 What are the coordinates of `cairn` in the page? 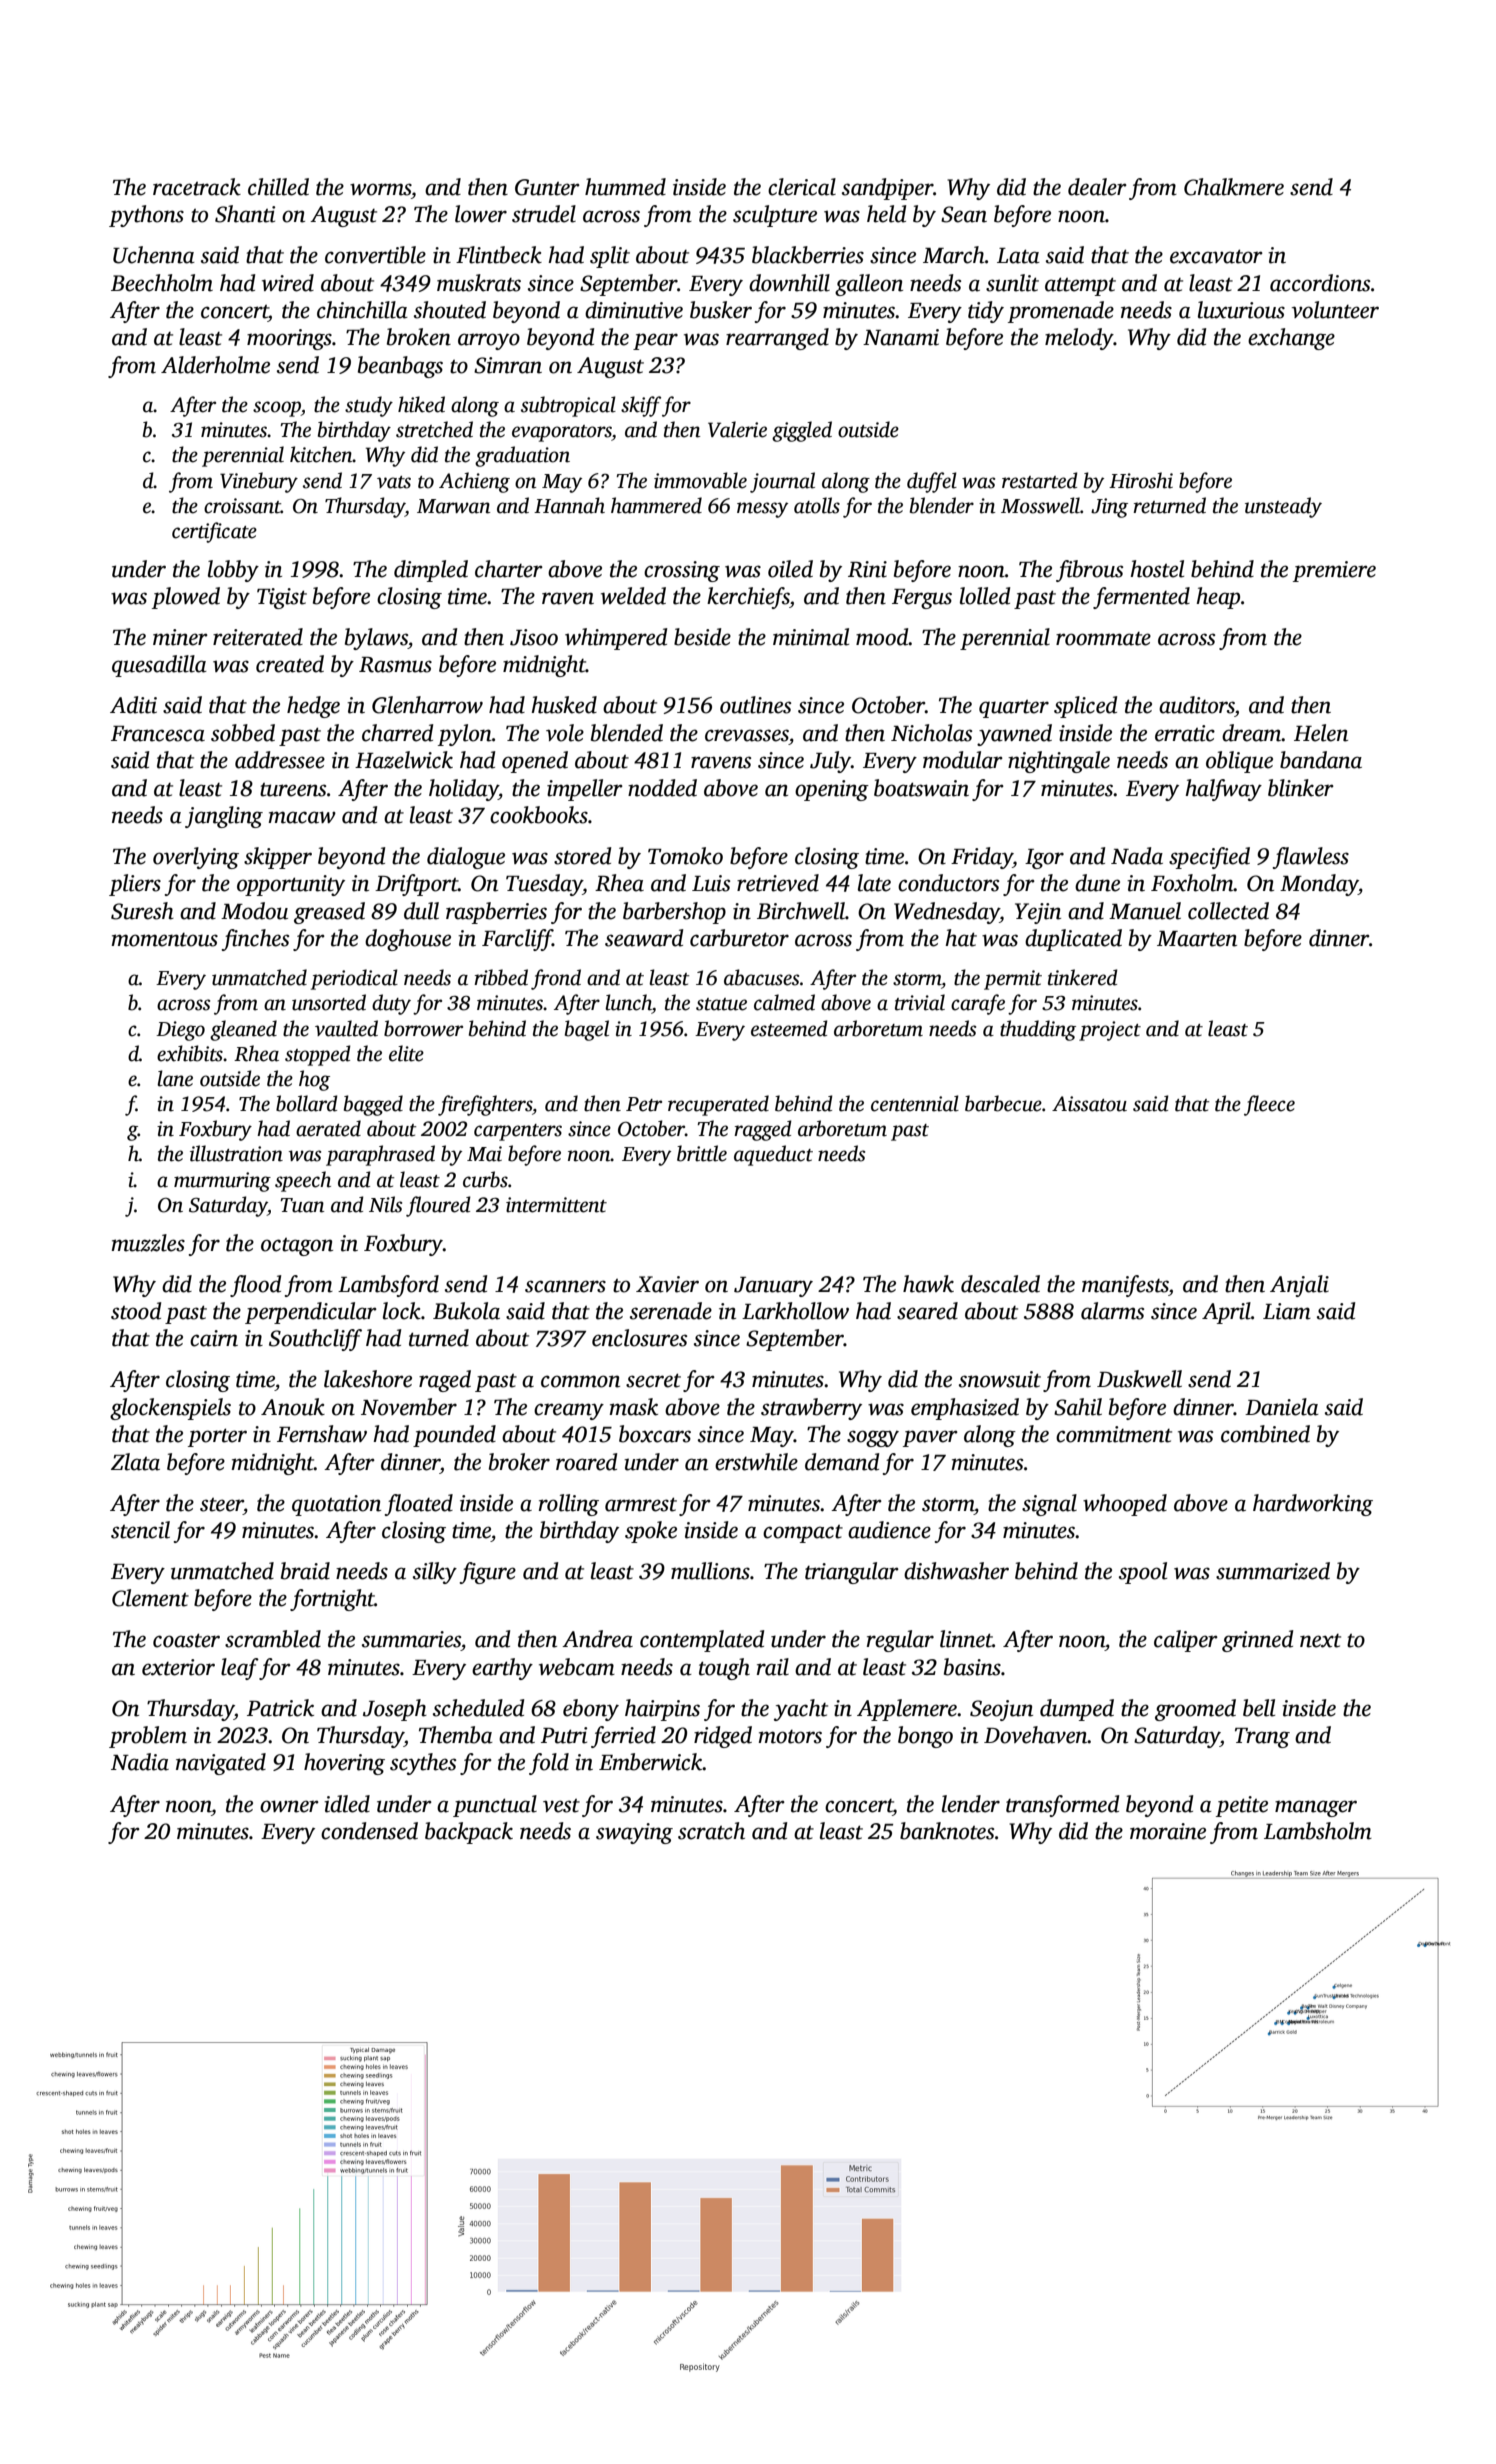 It's located at (214, 1338).
